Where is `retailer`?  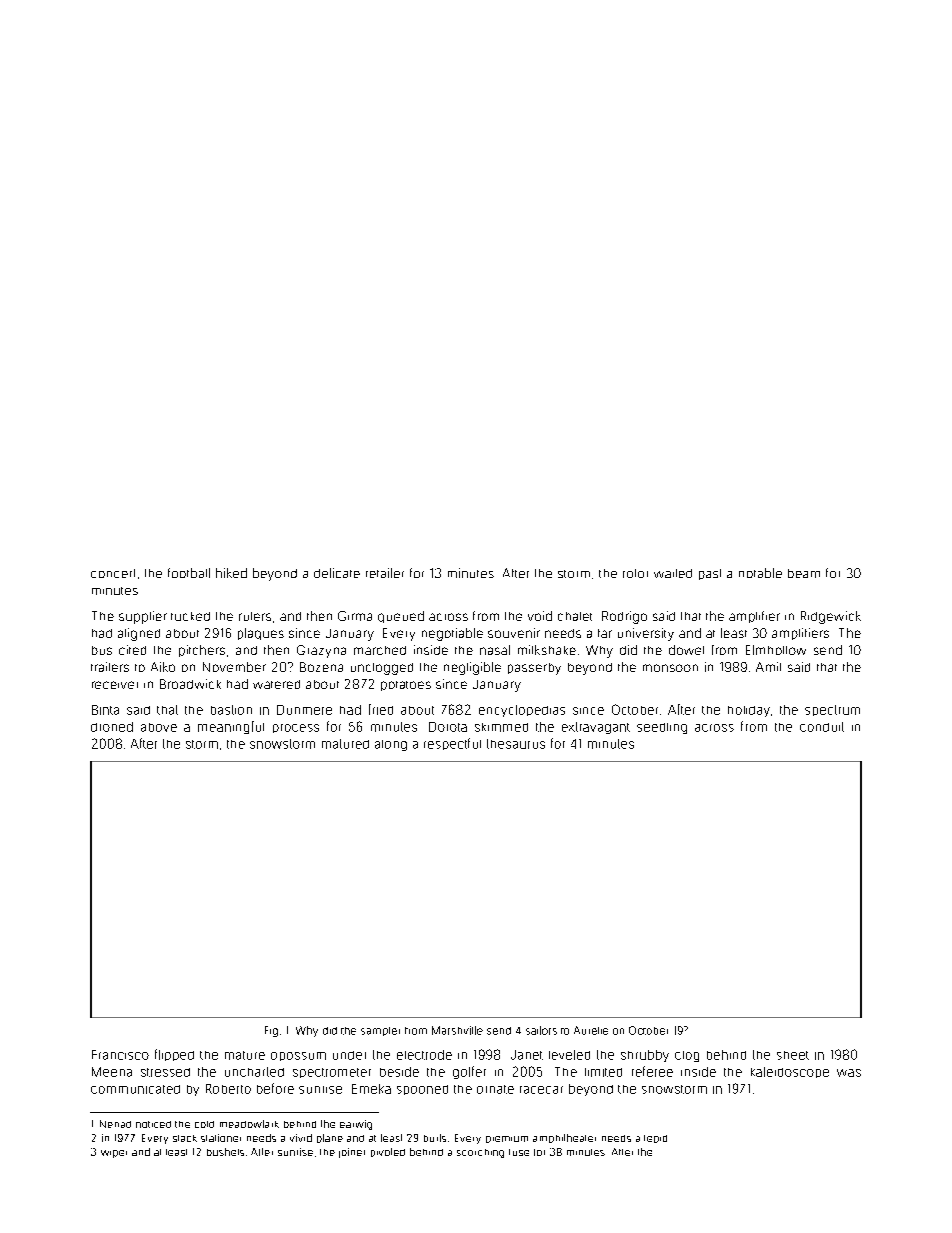
retailer is located at coordinates (385, 573).
